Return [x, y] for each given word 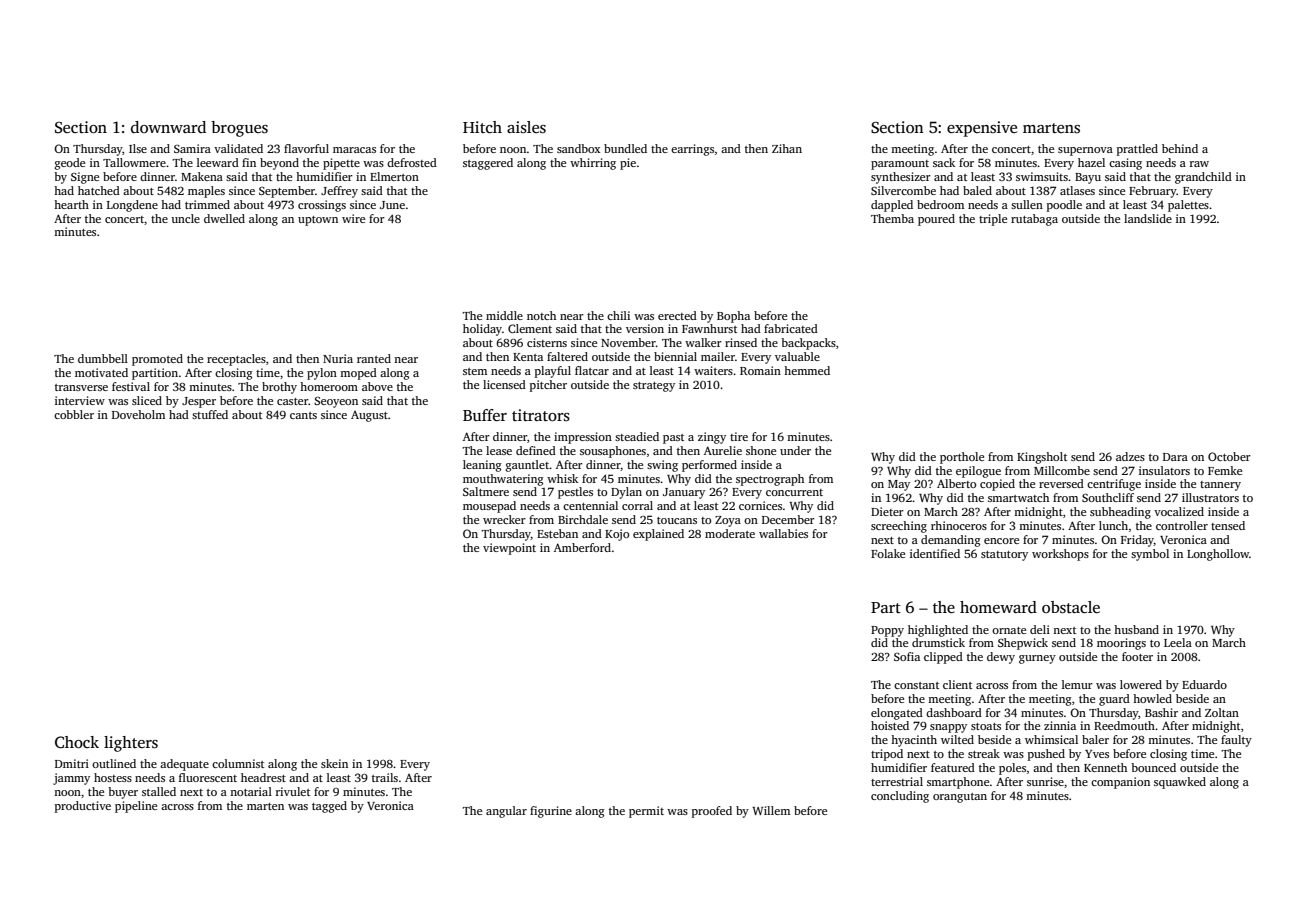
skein [334, 763]
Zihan [787, 148]
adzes [1130, 456]
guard [1114, 700]
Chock [77, 742]
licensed [504, 384]
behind [1180, 148]
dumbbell [103, 358]
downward [168, 127]
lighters [131, 744]
